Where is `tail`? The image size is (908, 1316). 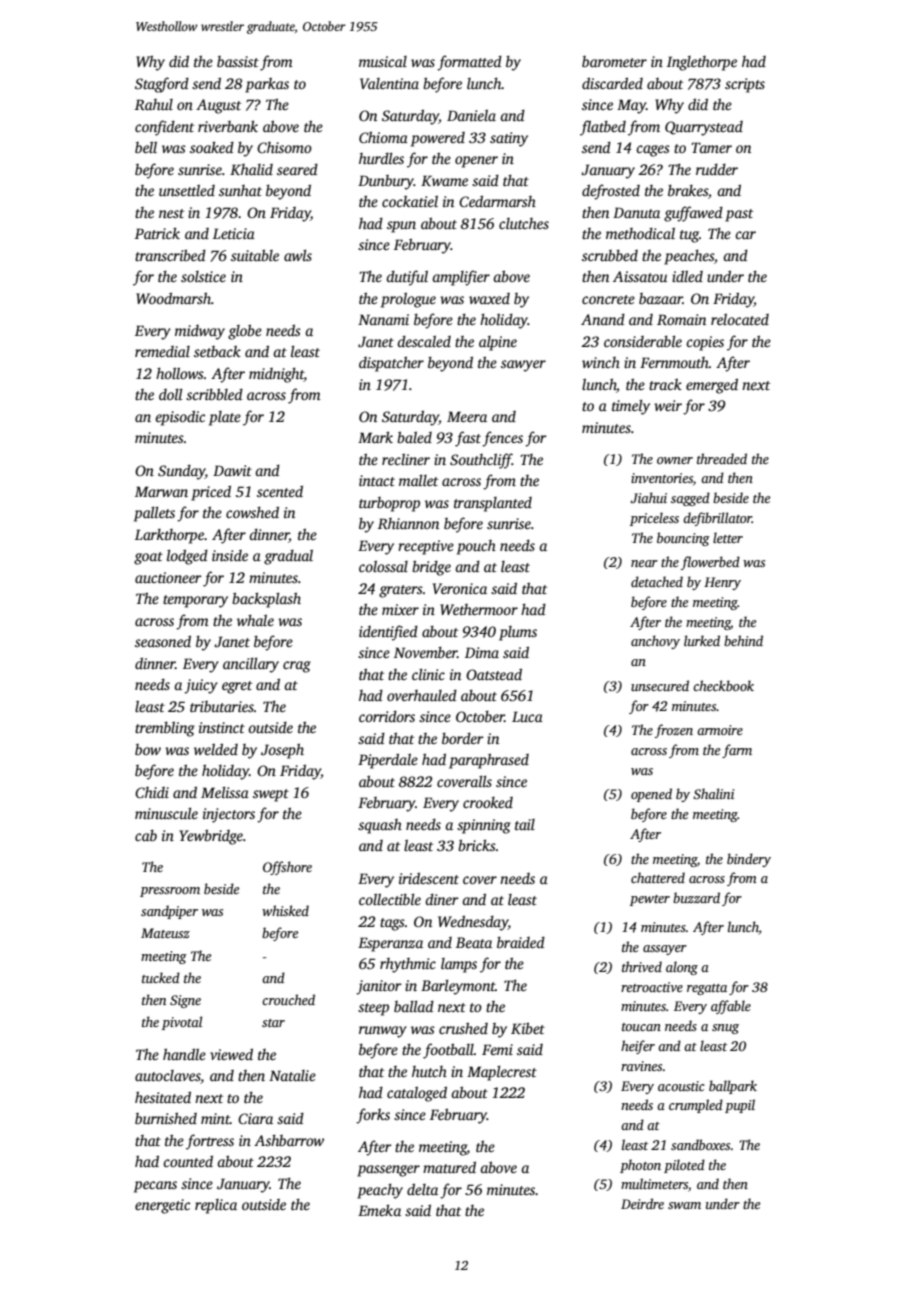
tail is located at coordinates (525, 824).
